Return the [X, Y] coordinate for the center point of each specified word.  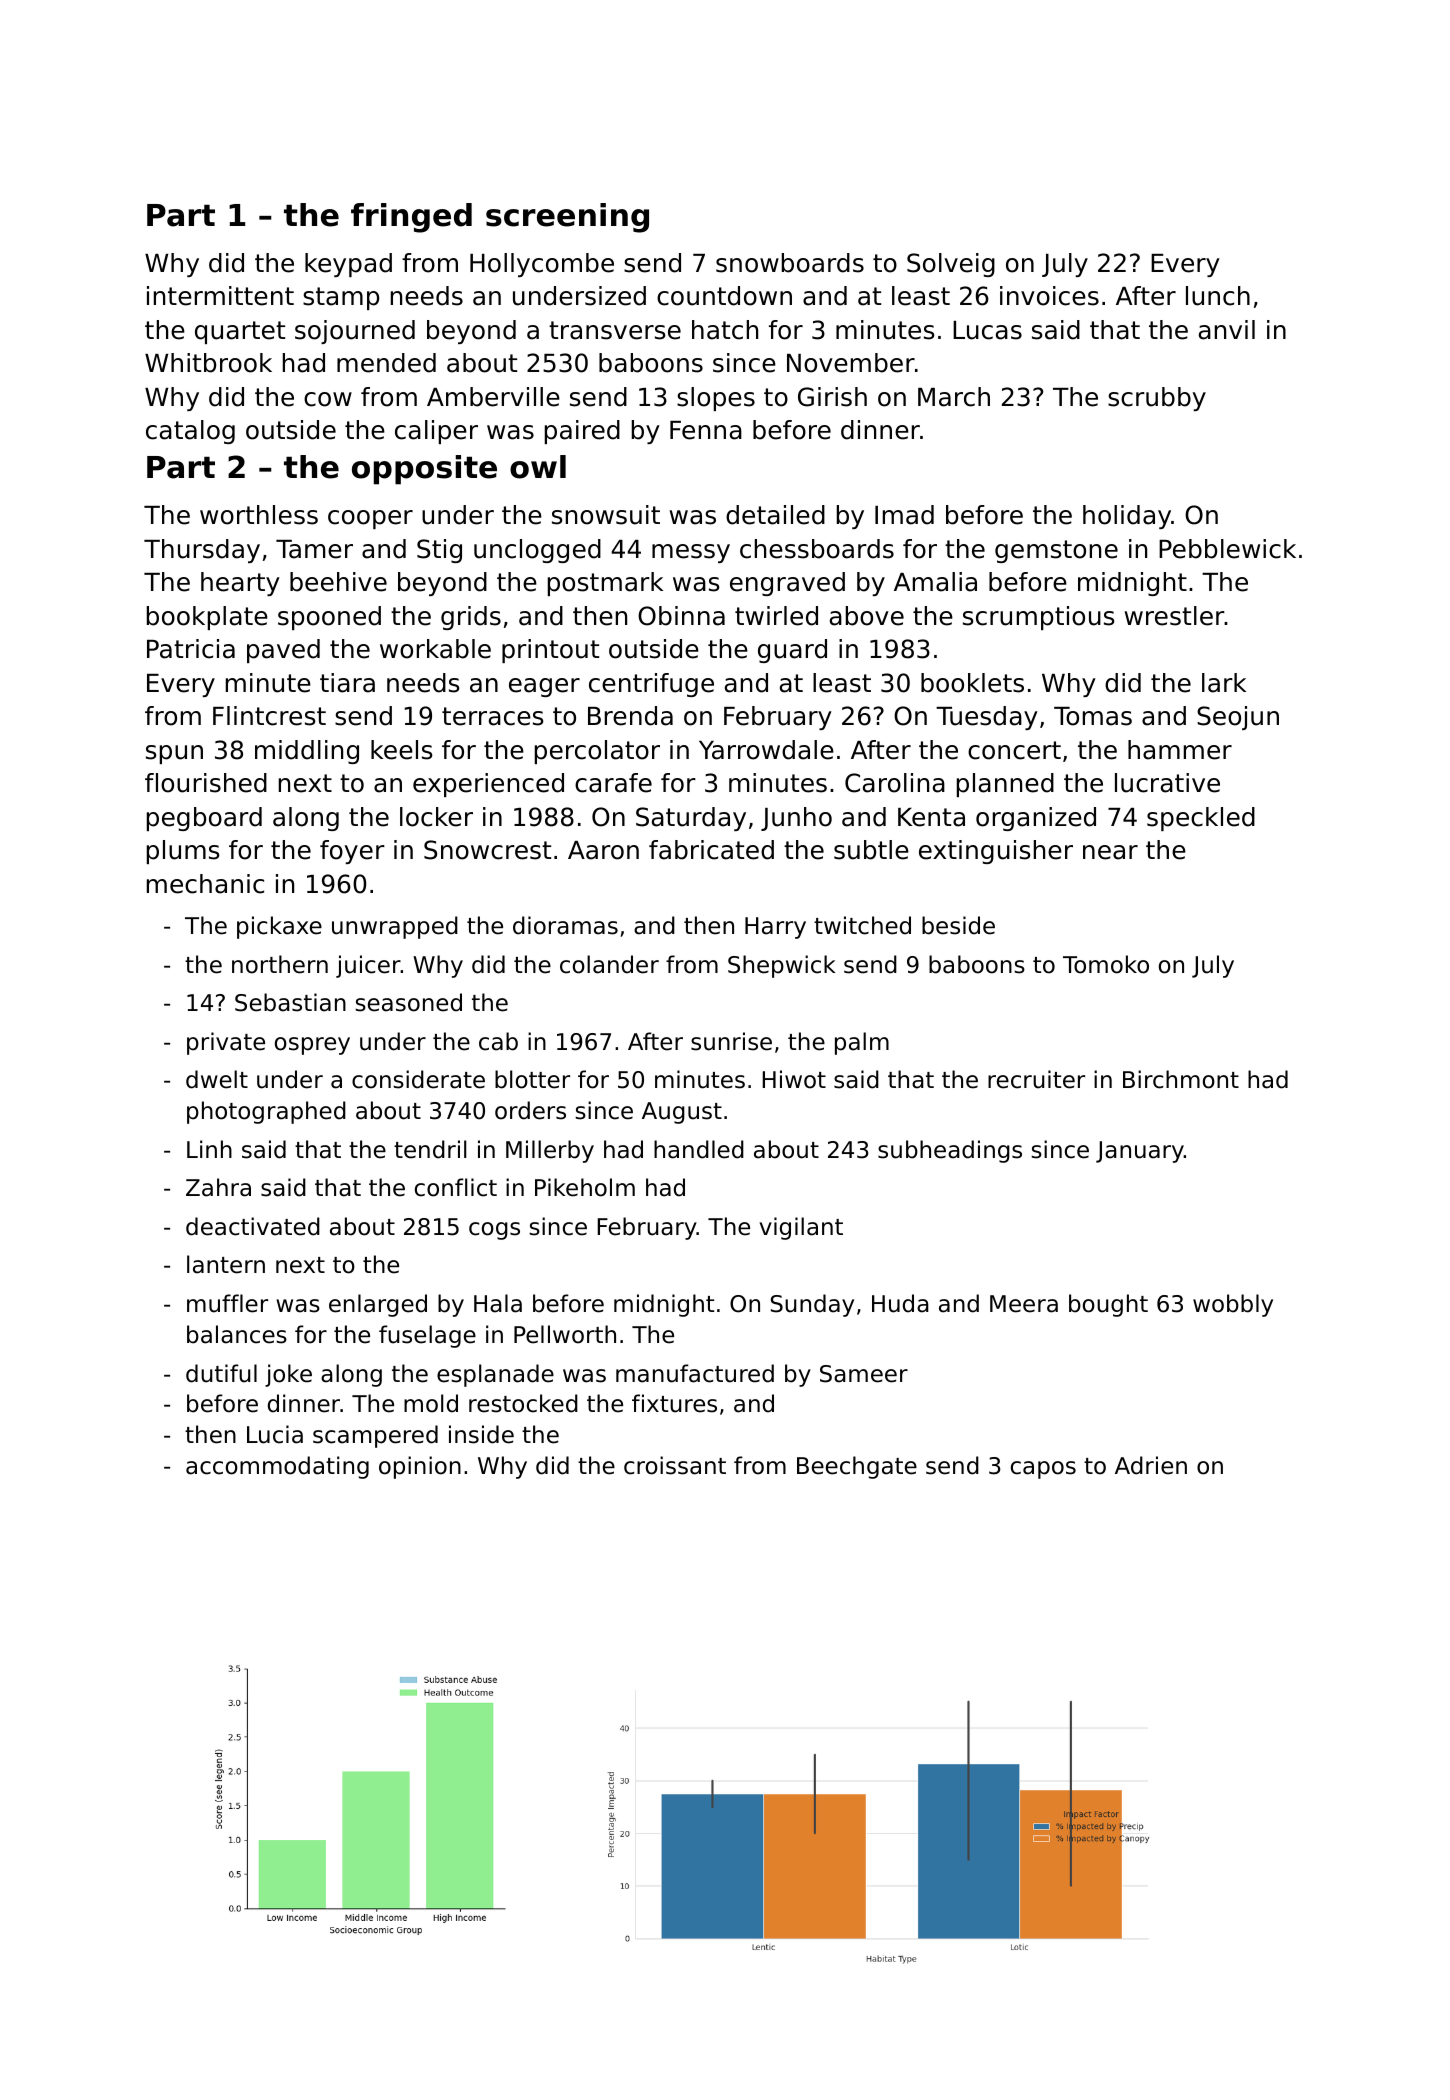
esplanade [495, 1375]
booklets [972, 683]
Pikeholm [585, 1187]
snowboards [790, 263]
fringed [411, 218]
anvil [1227, 330]
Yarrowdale [766, 750]
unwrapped [395, 927]
